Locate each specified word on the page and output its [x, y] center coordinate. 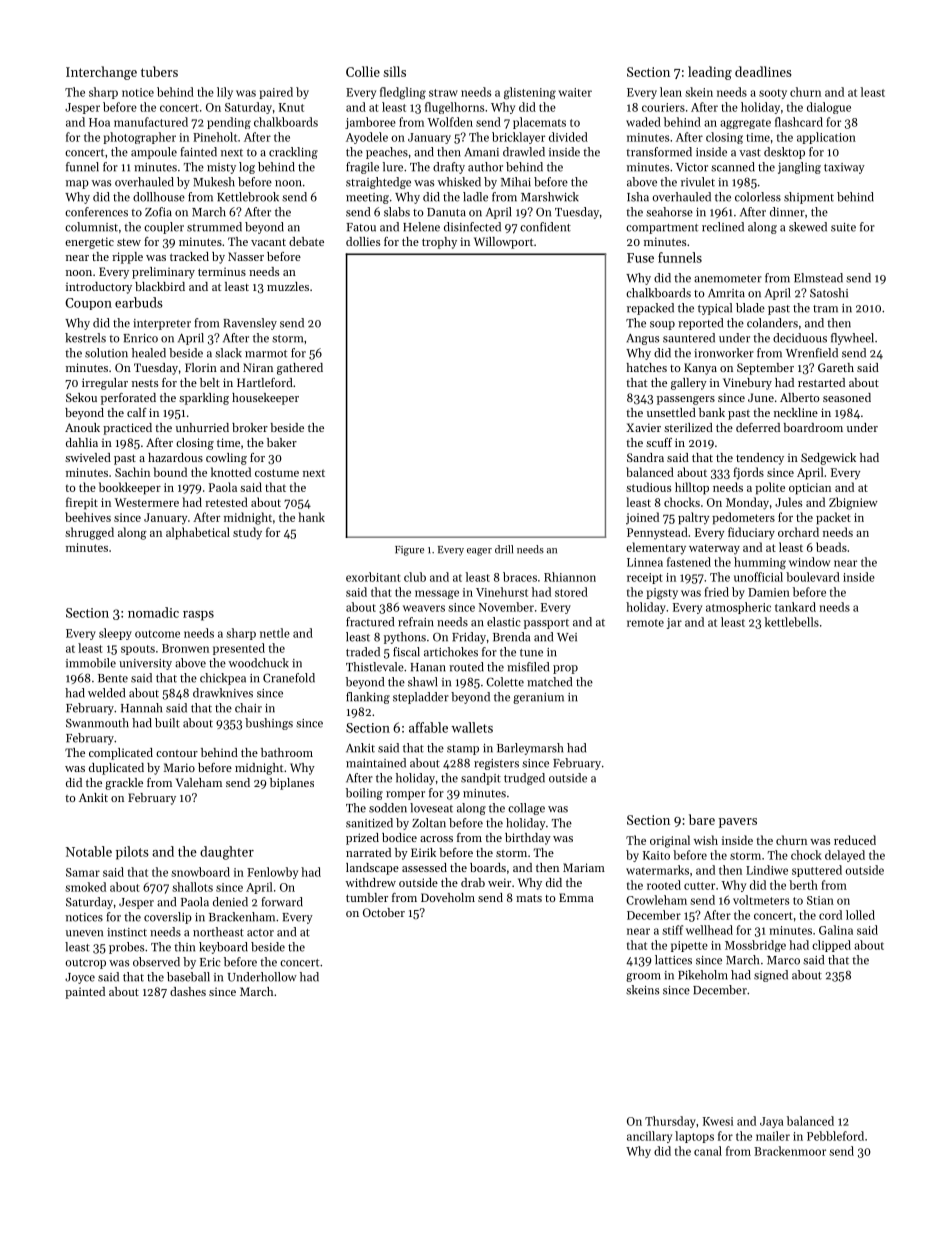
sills [394, 71]
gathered [300, 369]
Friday [469, 638]
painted [85, 993]
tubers [159, 71]
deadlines [763, 71]
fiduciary [751, 533]
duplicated [116, 769]
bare [702, 819]
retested [226, 502]
